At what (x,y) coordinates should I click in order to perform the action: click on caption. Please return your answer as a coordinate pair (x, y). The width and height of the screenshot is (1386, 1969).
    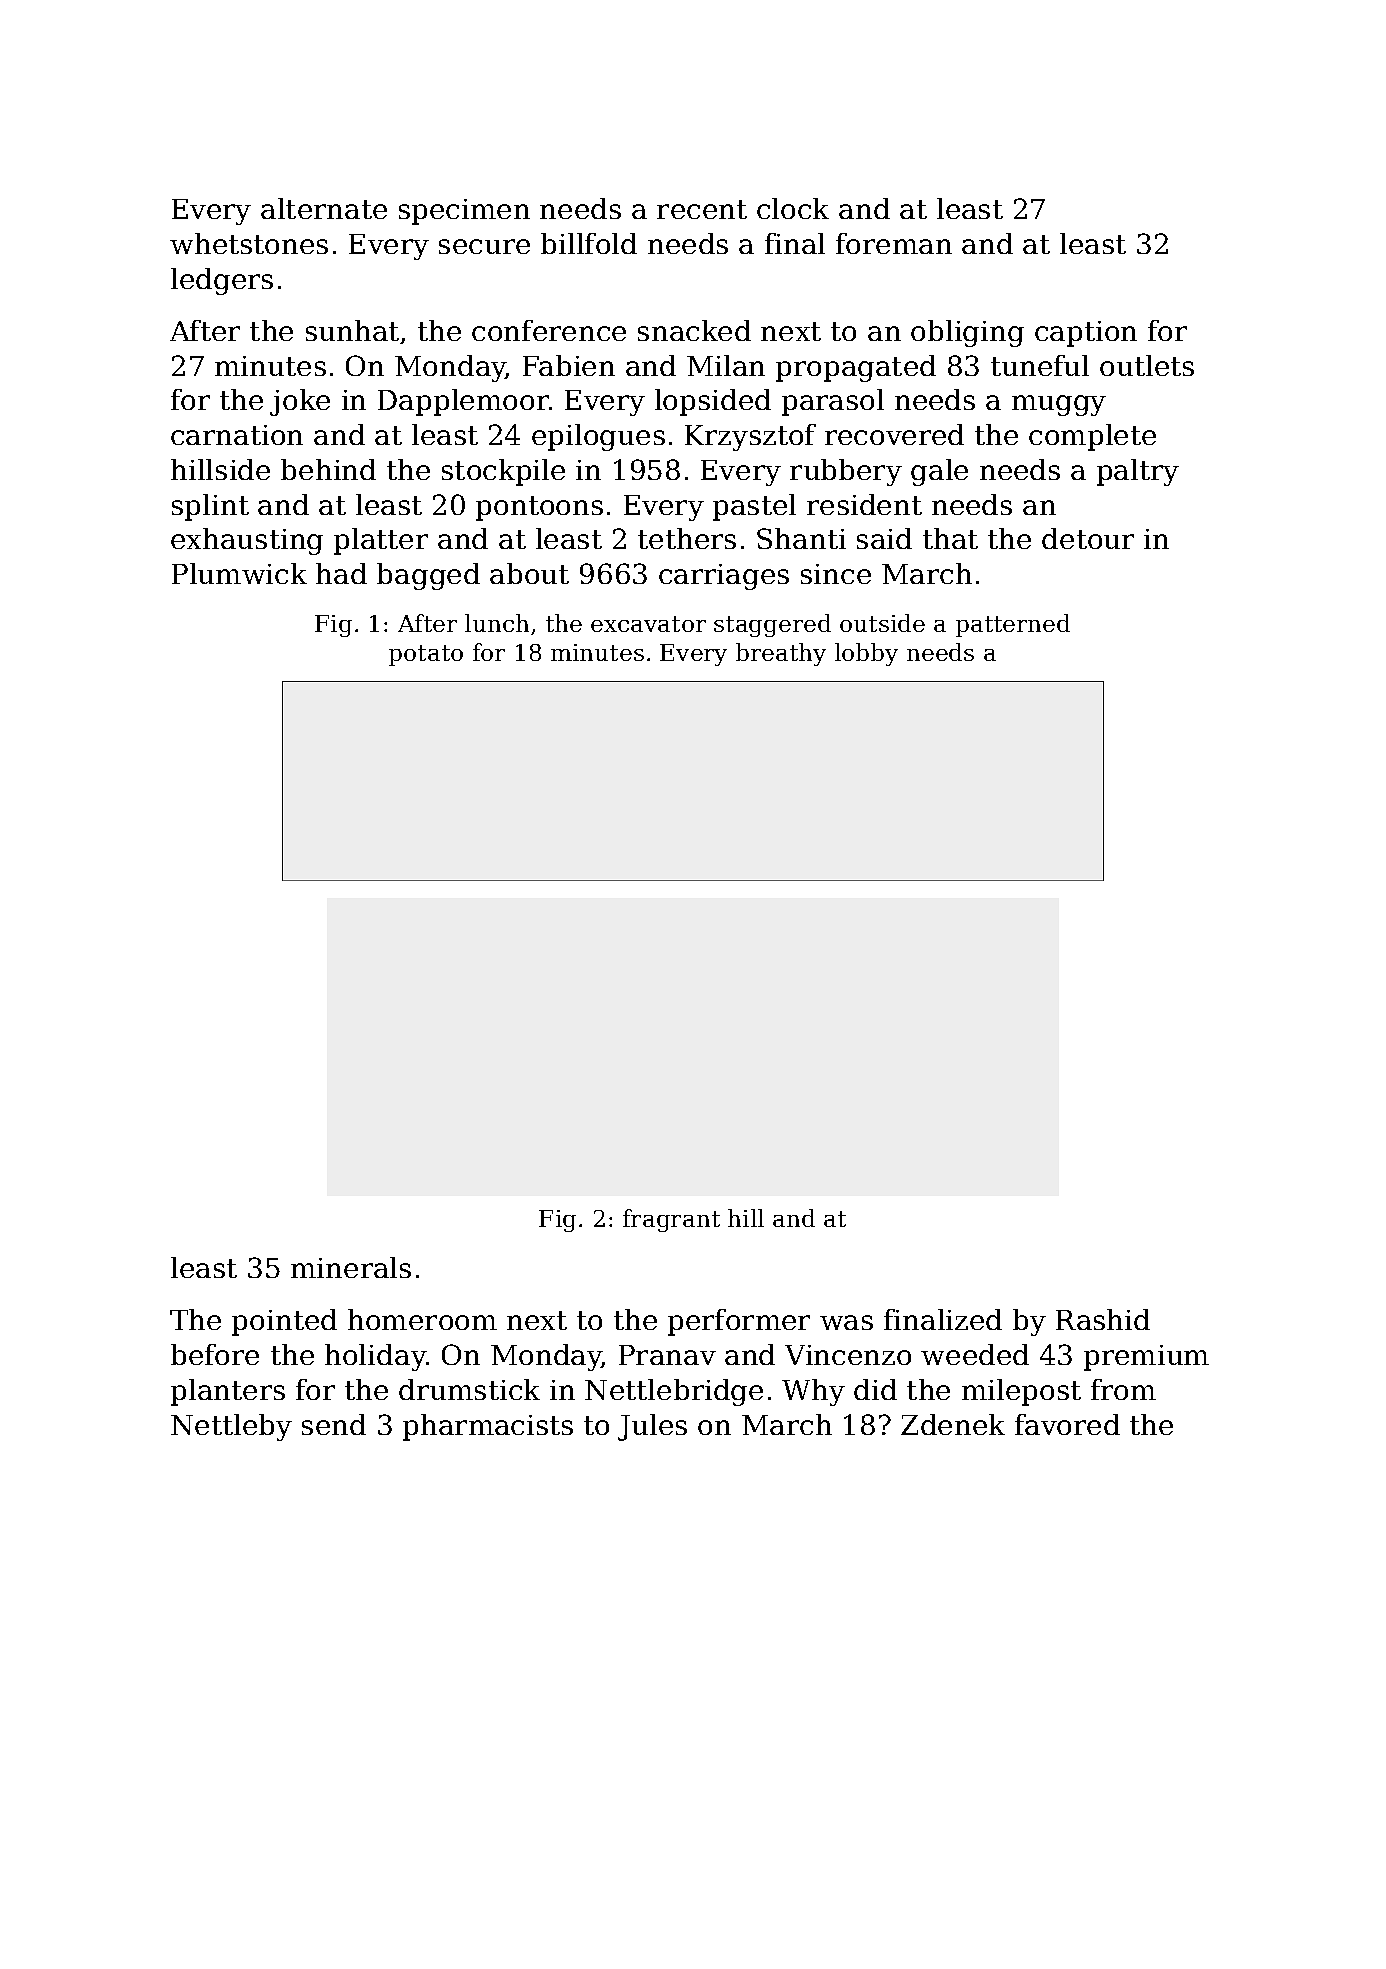
    Looking at the image, I should click on (1086, 334).
